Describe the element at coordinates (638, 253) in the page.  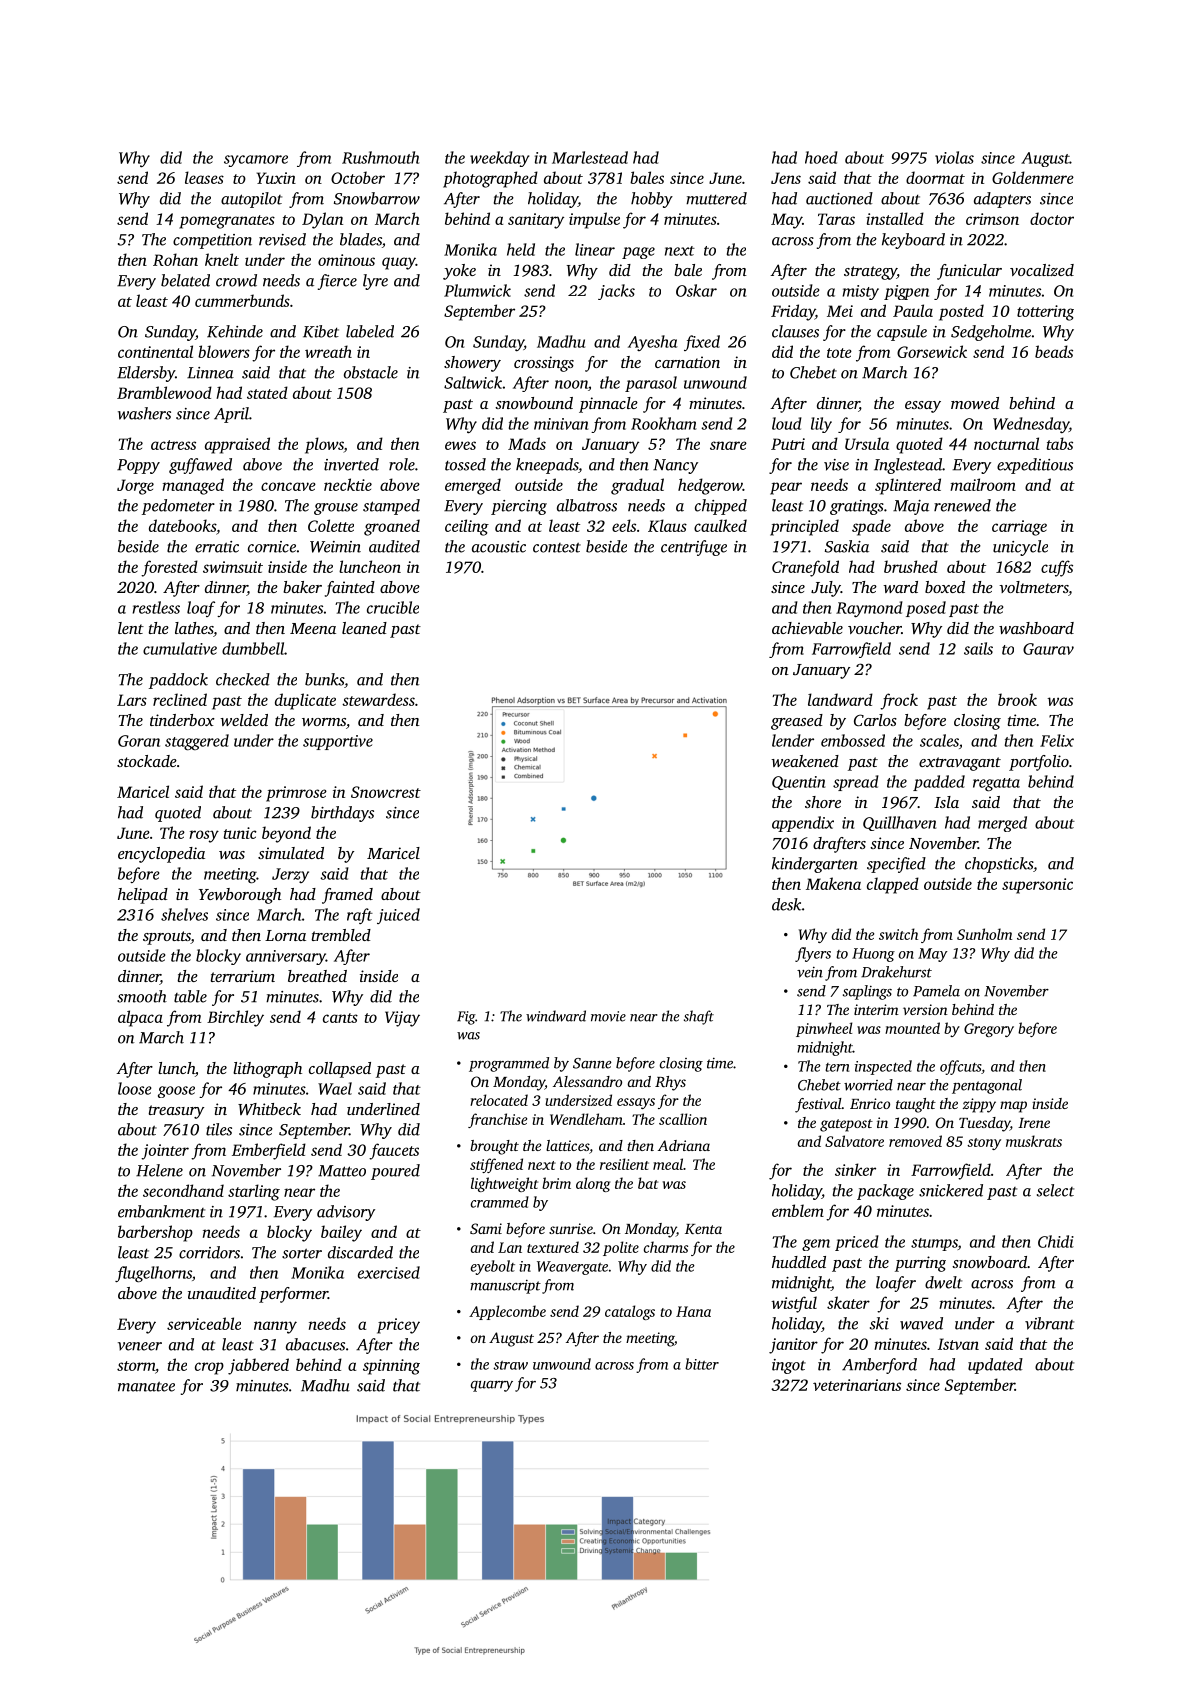
I see `page` at that location.
